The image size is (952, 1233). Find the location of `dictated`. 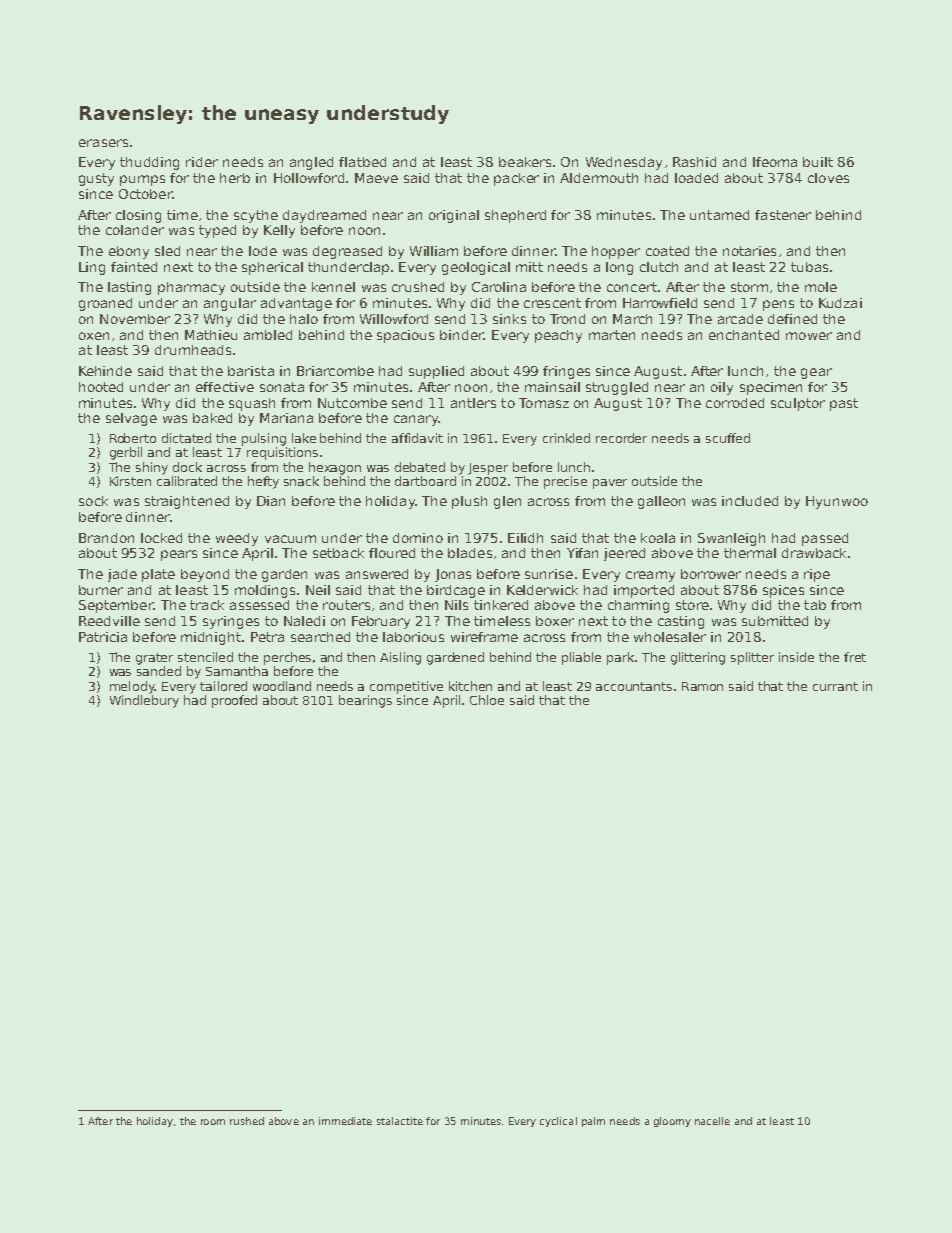

dictated is located at coordinates (186, 438).
